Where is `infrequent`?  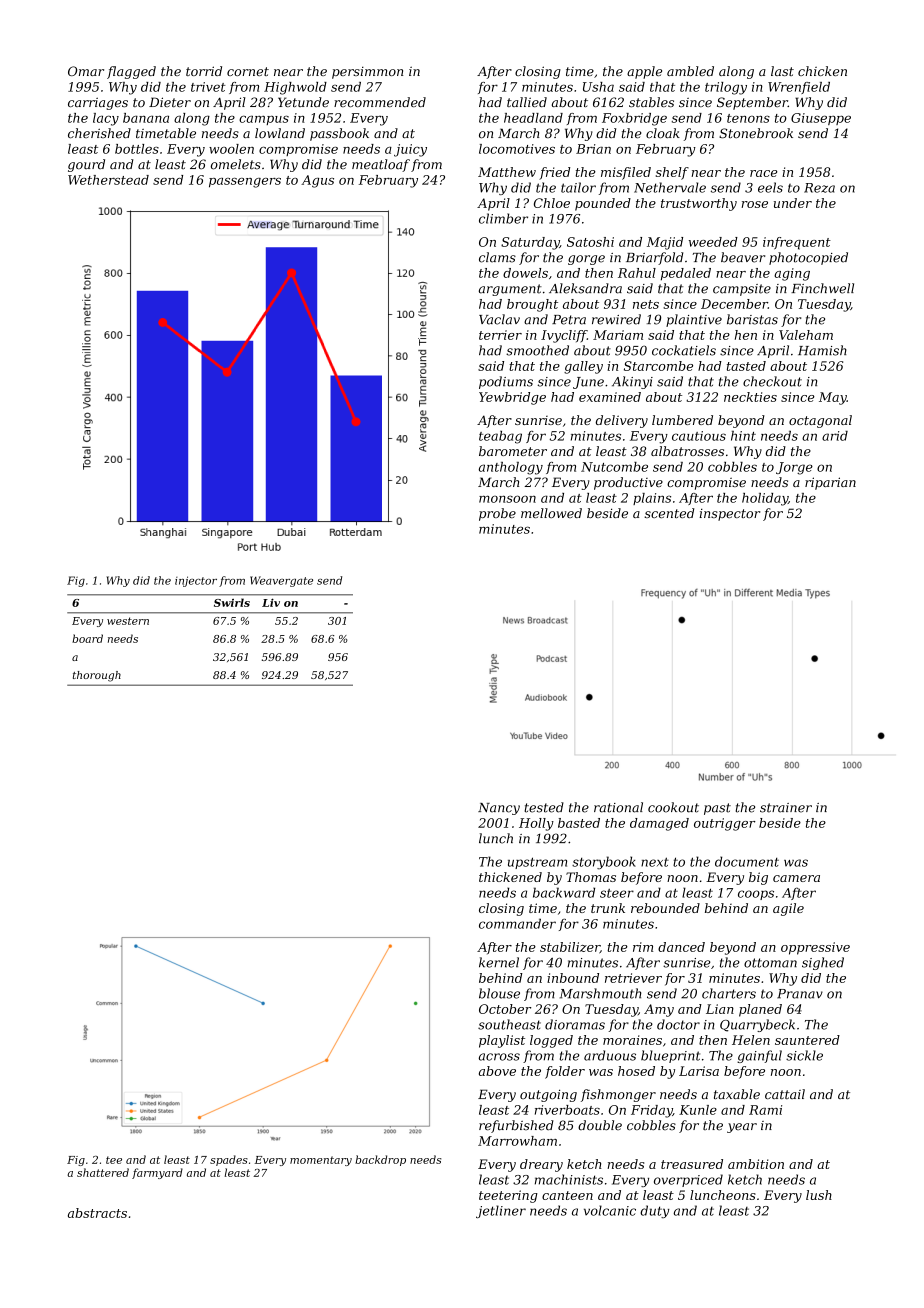
infrequent is located at coordinates (797, 243).
